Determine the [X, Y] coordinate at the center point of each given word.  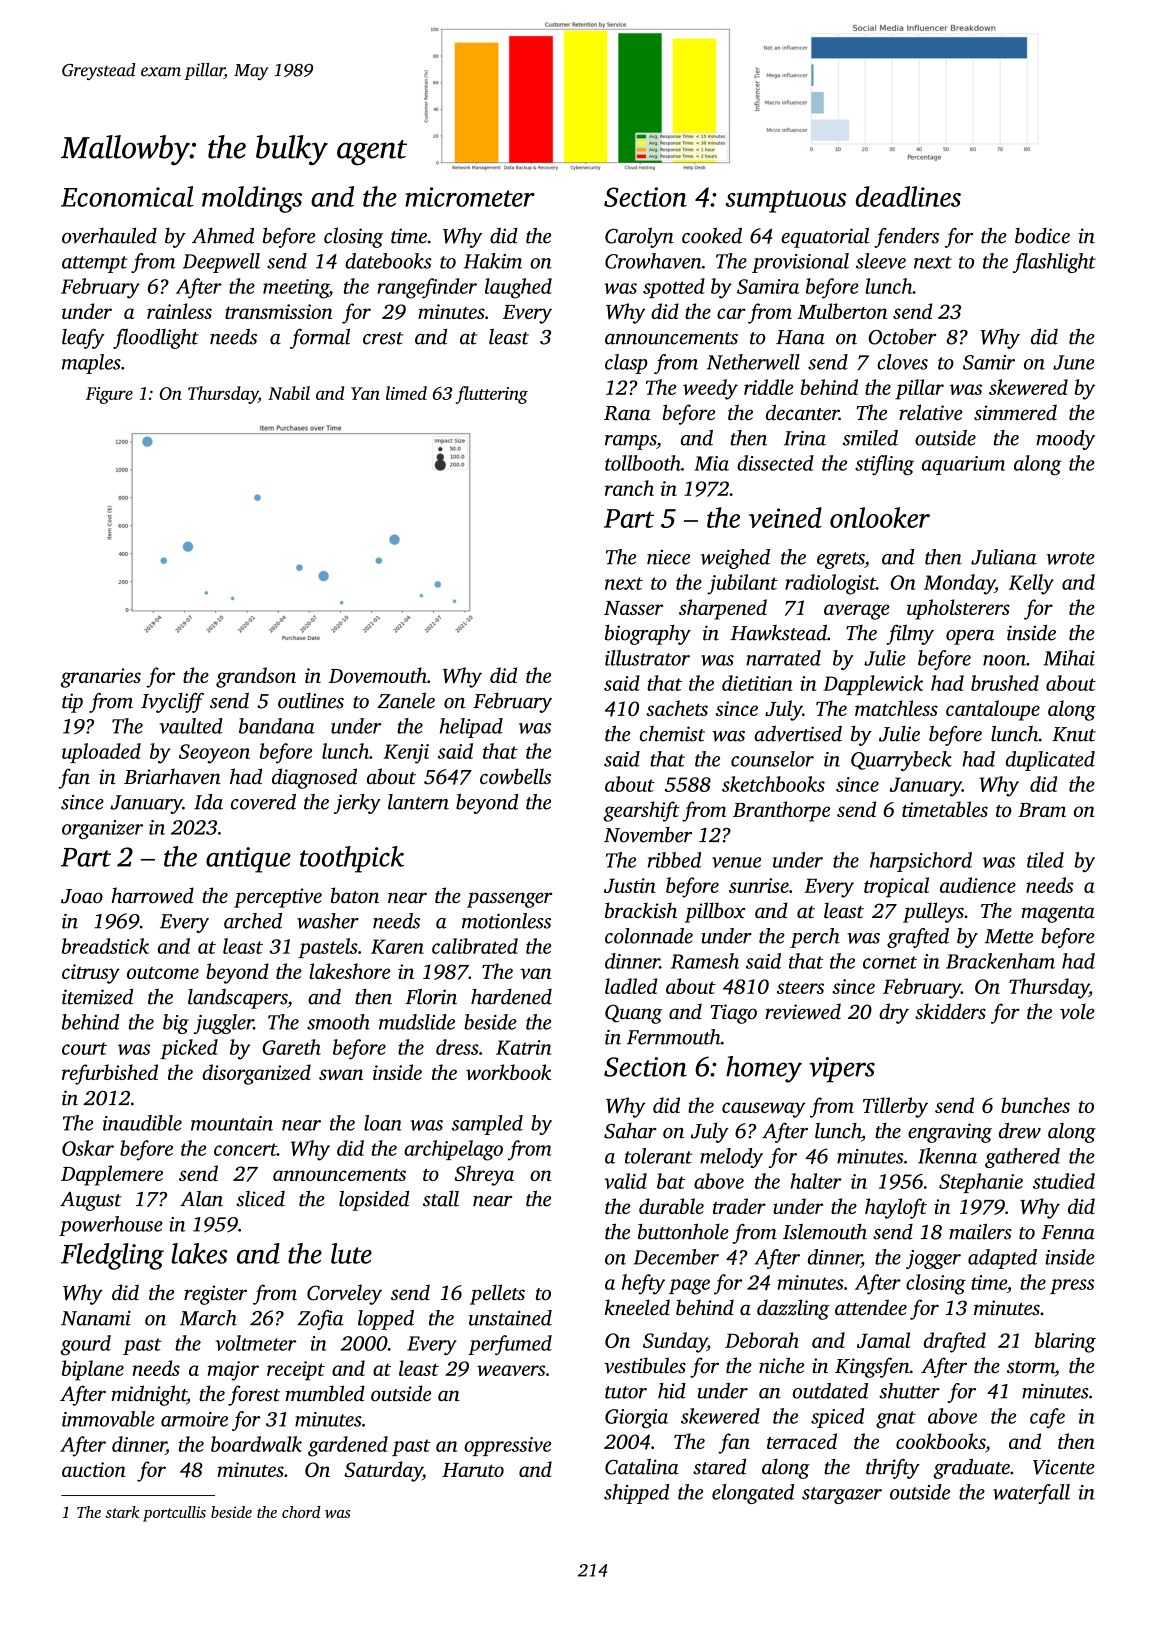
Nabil [289, 393]
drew [1020, 1131]
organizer [102, 829]
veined [785, 517]
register [215, 1295]
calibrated [475, 946]
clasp [626, 364]
